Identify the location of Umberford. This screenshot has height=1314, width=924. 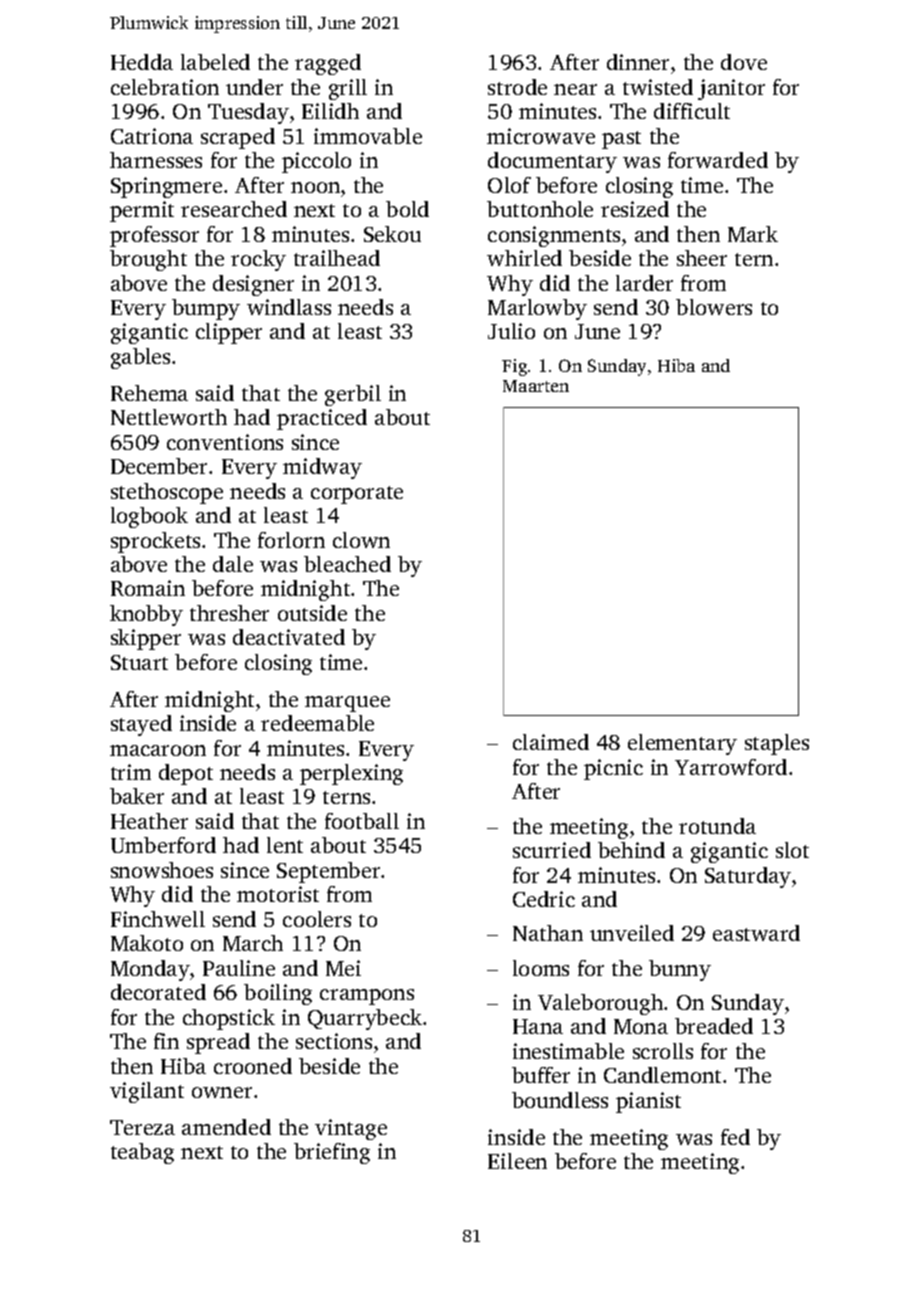
(163, 845).
